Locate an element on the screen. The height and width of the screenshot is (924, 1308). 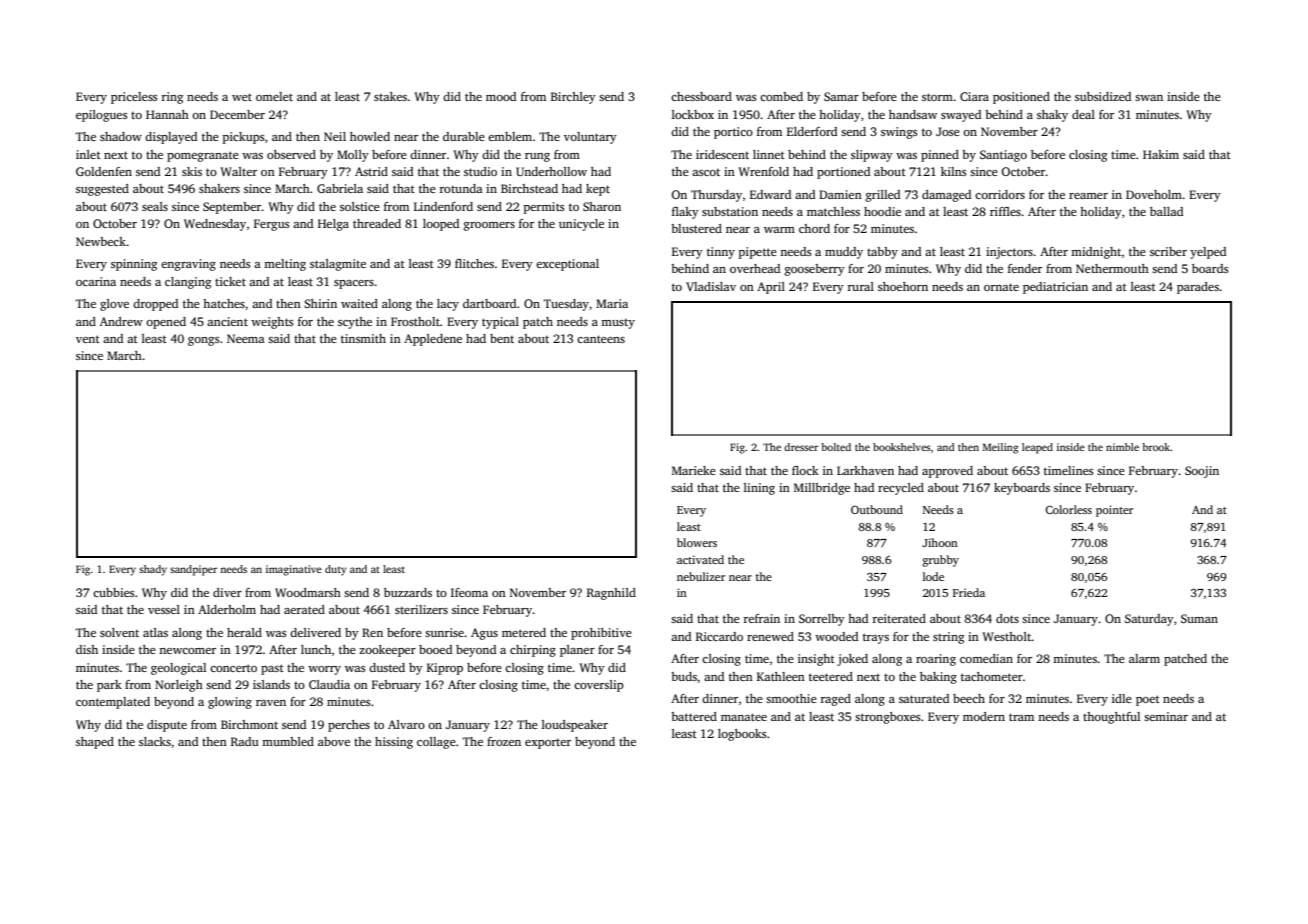
Frieda is located at coordinates (969, 592).
